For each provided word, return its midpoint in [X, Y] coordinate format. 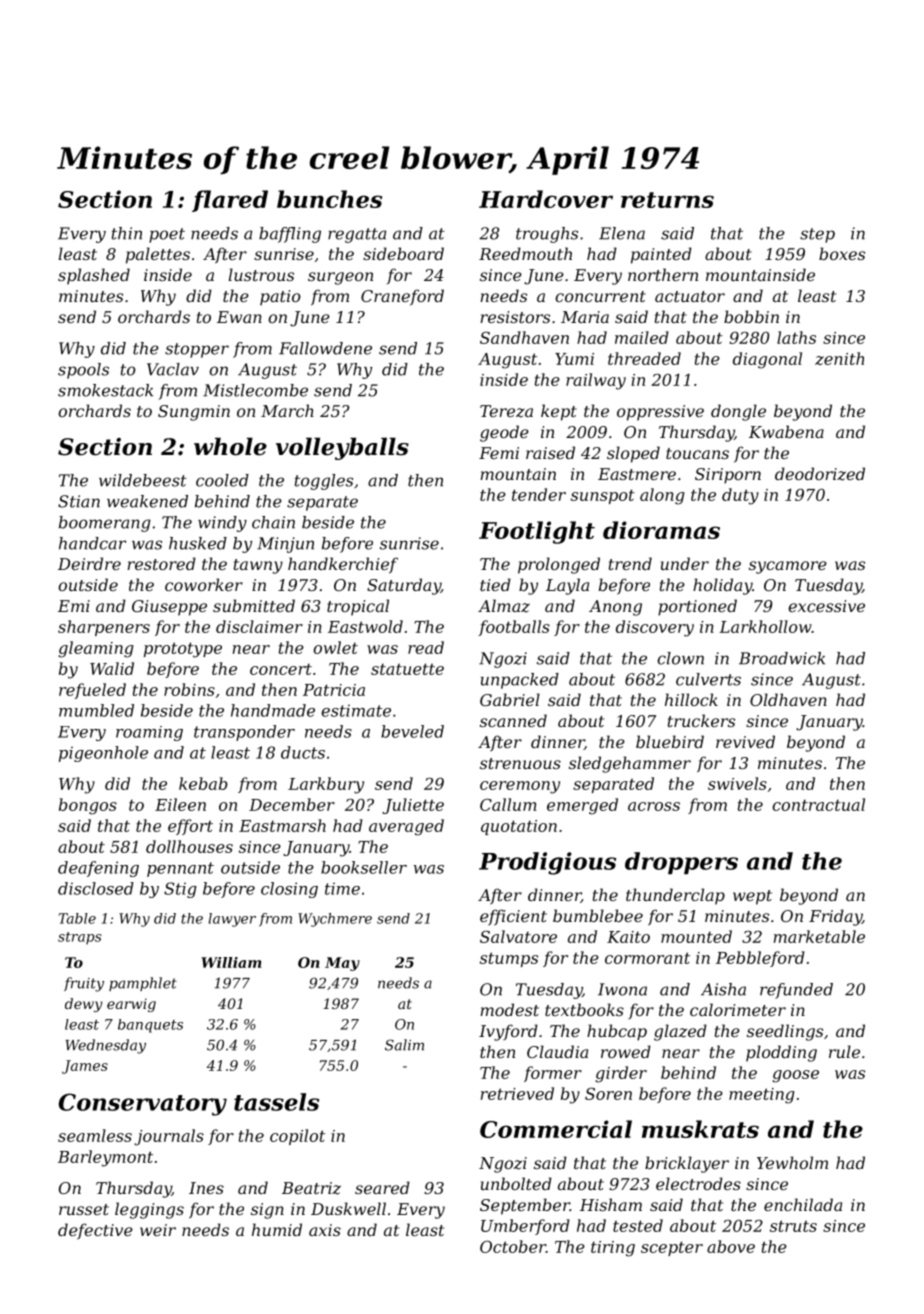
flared [230, 201]
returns [667, 200]
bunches [329, 199]
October [513, 1246]
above [731, 1246]
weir [158, 1230]
